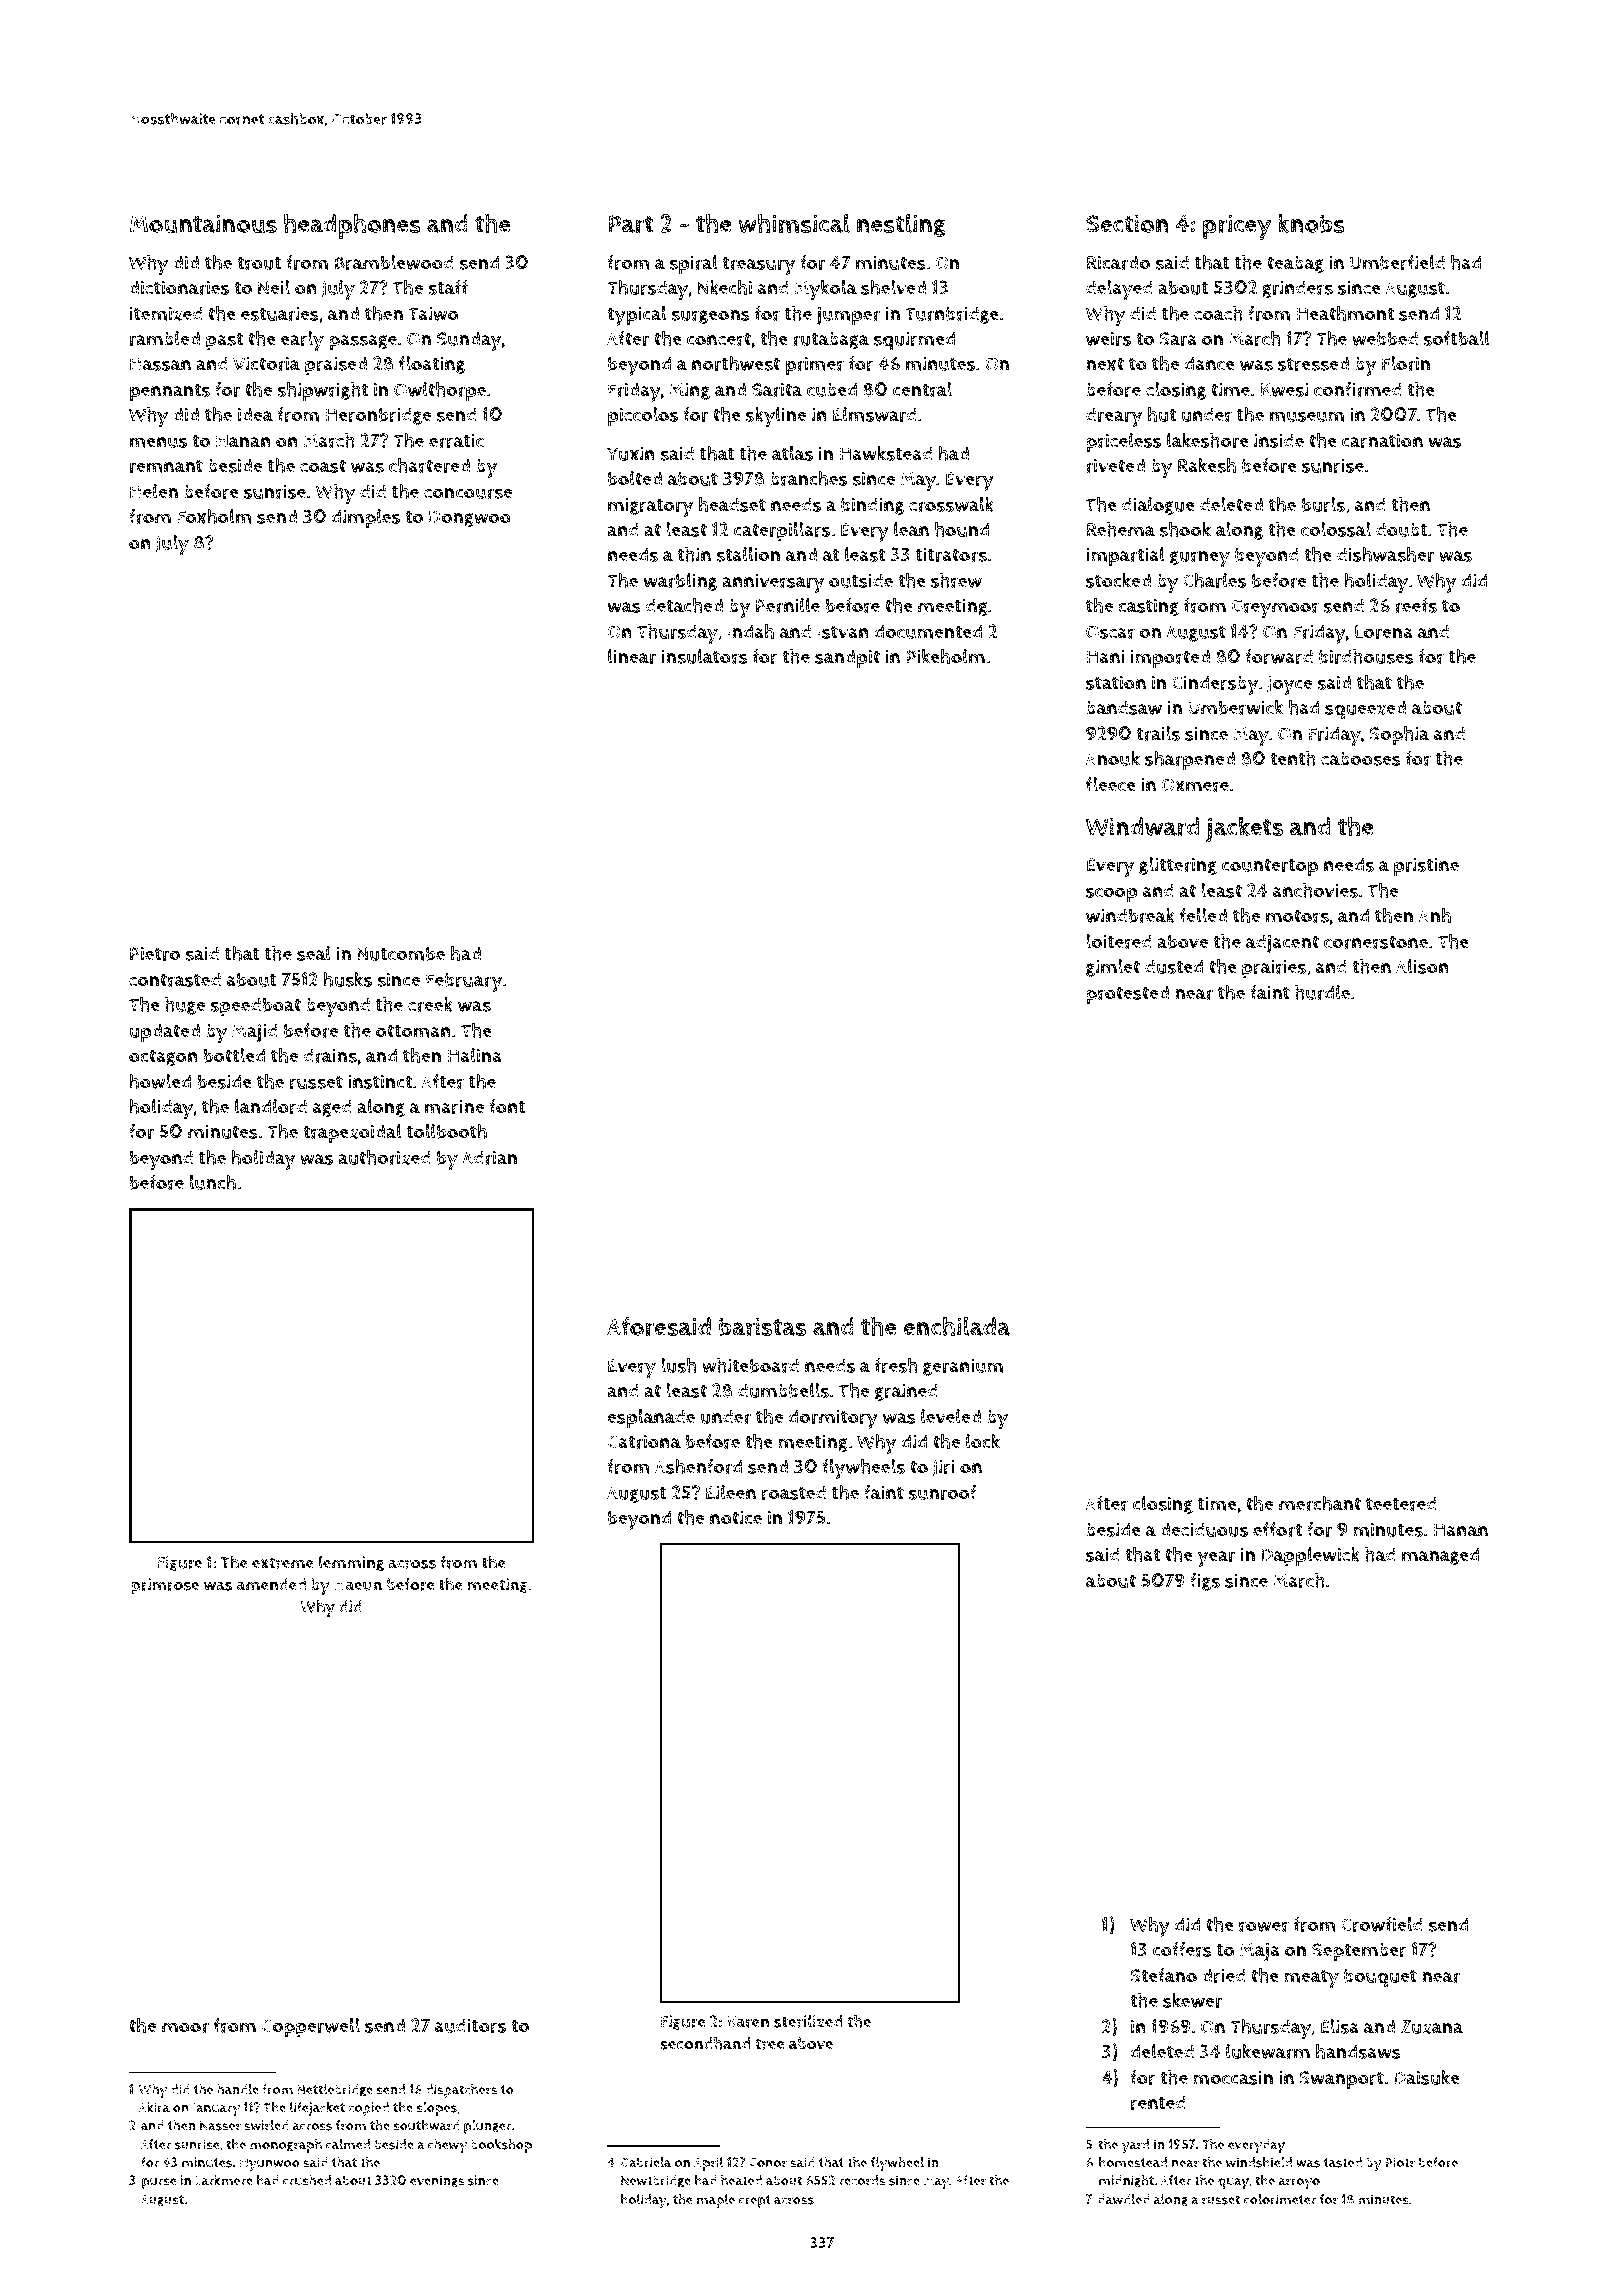  Describe the element at coordinates (755, 2201) in the screenshot. I see `crept` at that location.
